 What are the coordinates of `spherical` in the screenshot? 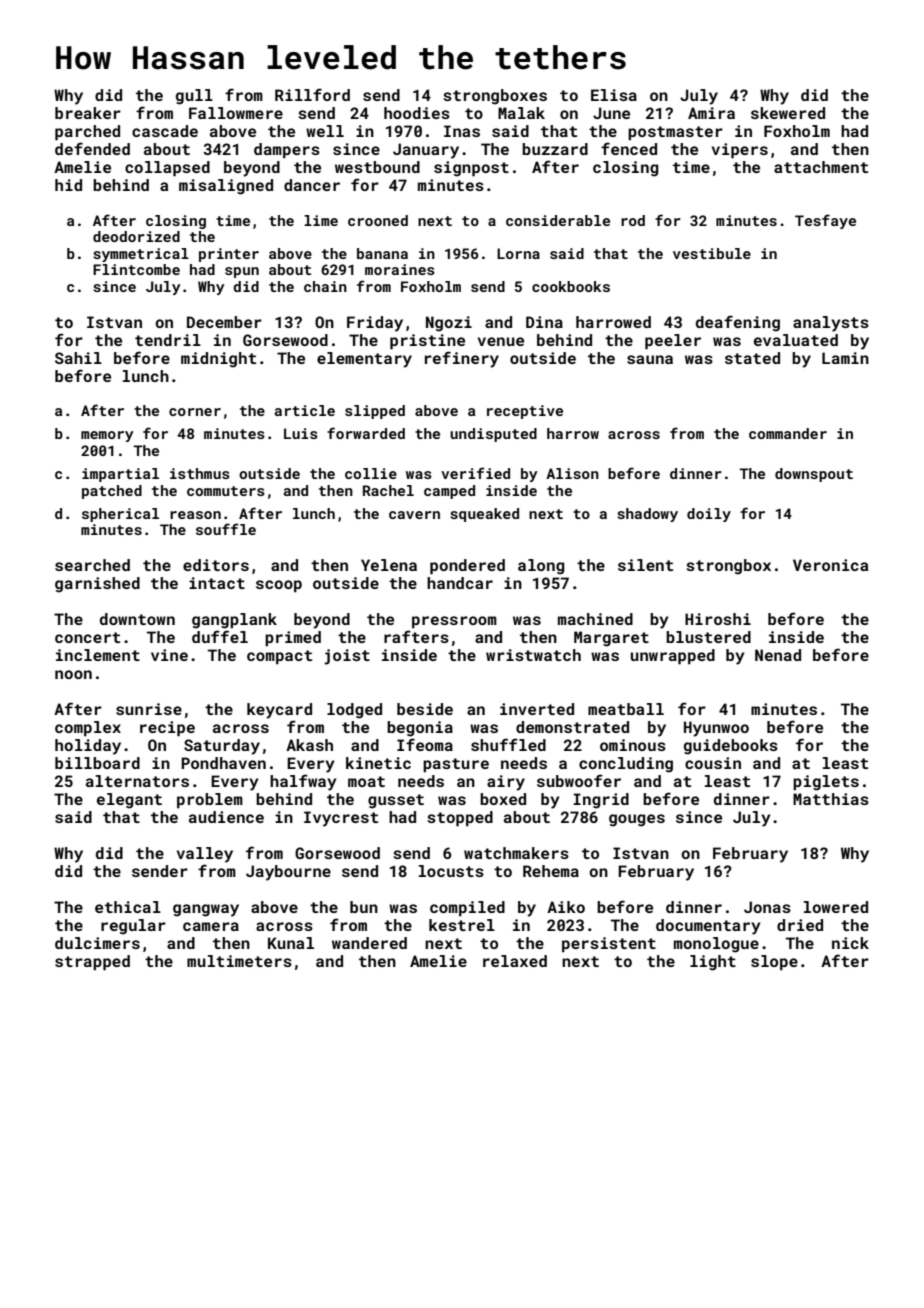 It's located at (120, 515).
